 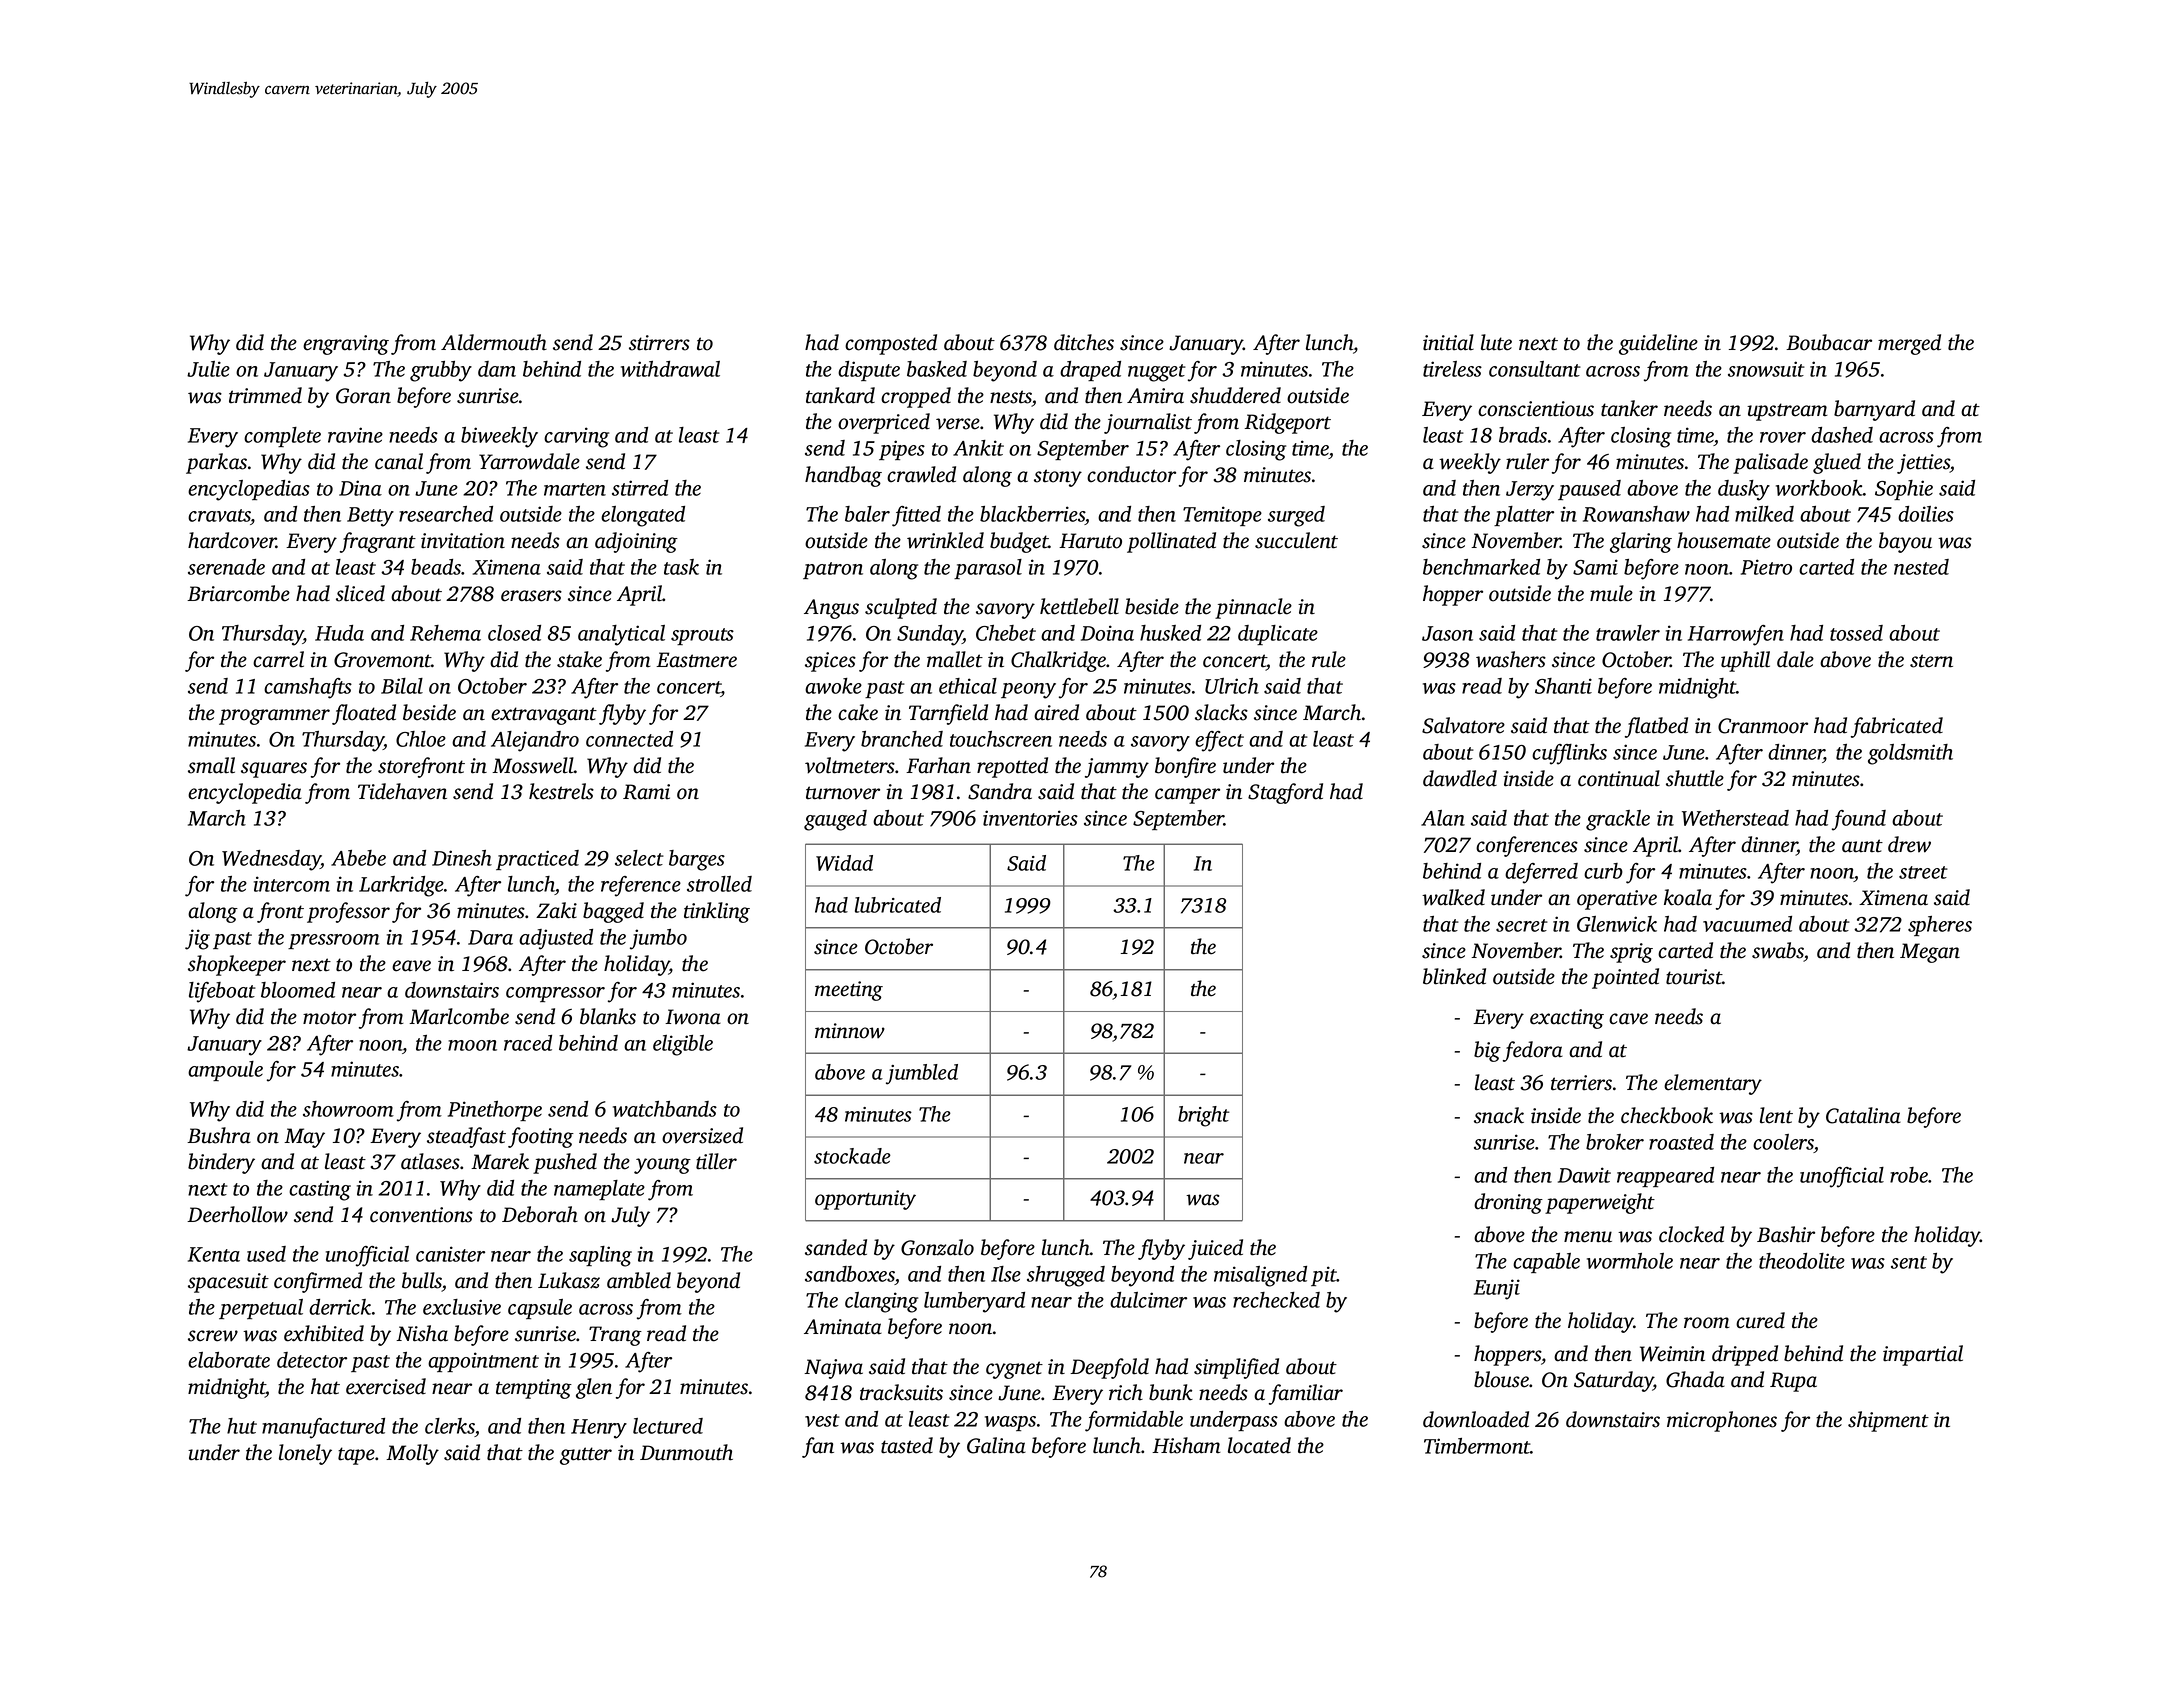 What do you see at coordinates (659, 343) in the document?
I see `stirrers` at bounding box center [659, 343].
